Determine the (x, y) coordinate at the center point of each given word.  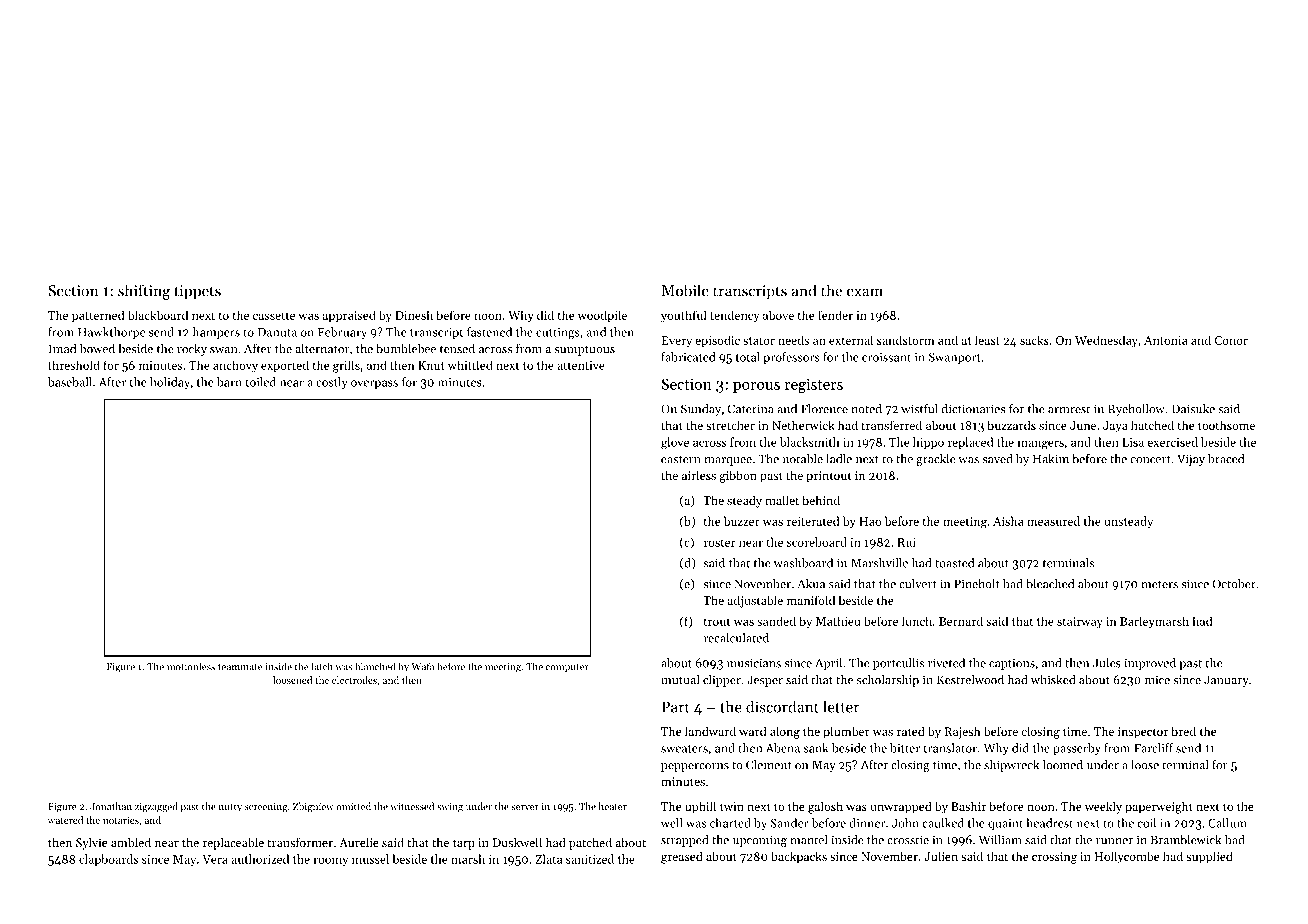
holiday (170, 383)
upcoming (760, 841)
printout (828, 477)
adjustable (755, 601)
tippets (197, 292)
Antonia (1166, 340)
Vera (215, 859)
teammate (240, 667)
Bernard (961, 621)
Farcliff (1153, 748)
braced (1226, 459)
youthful (683, 316)
